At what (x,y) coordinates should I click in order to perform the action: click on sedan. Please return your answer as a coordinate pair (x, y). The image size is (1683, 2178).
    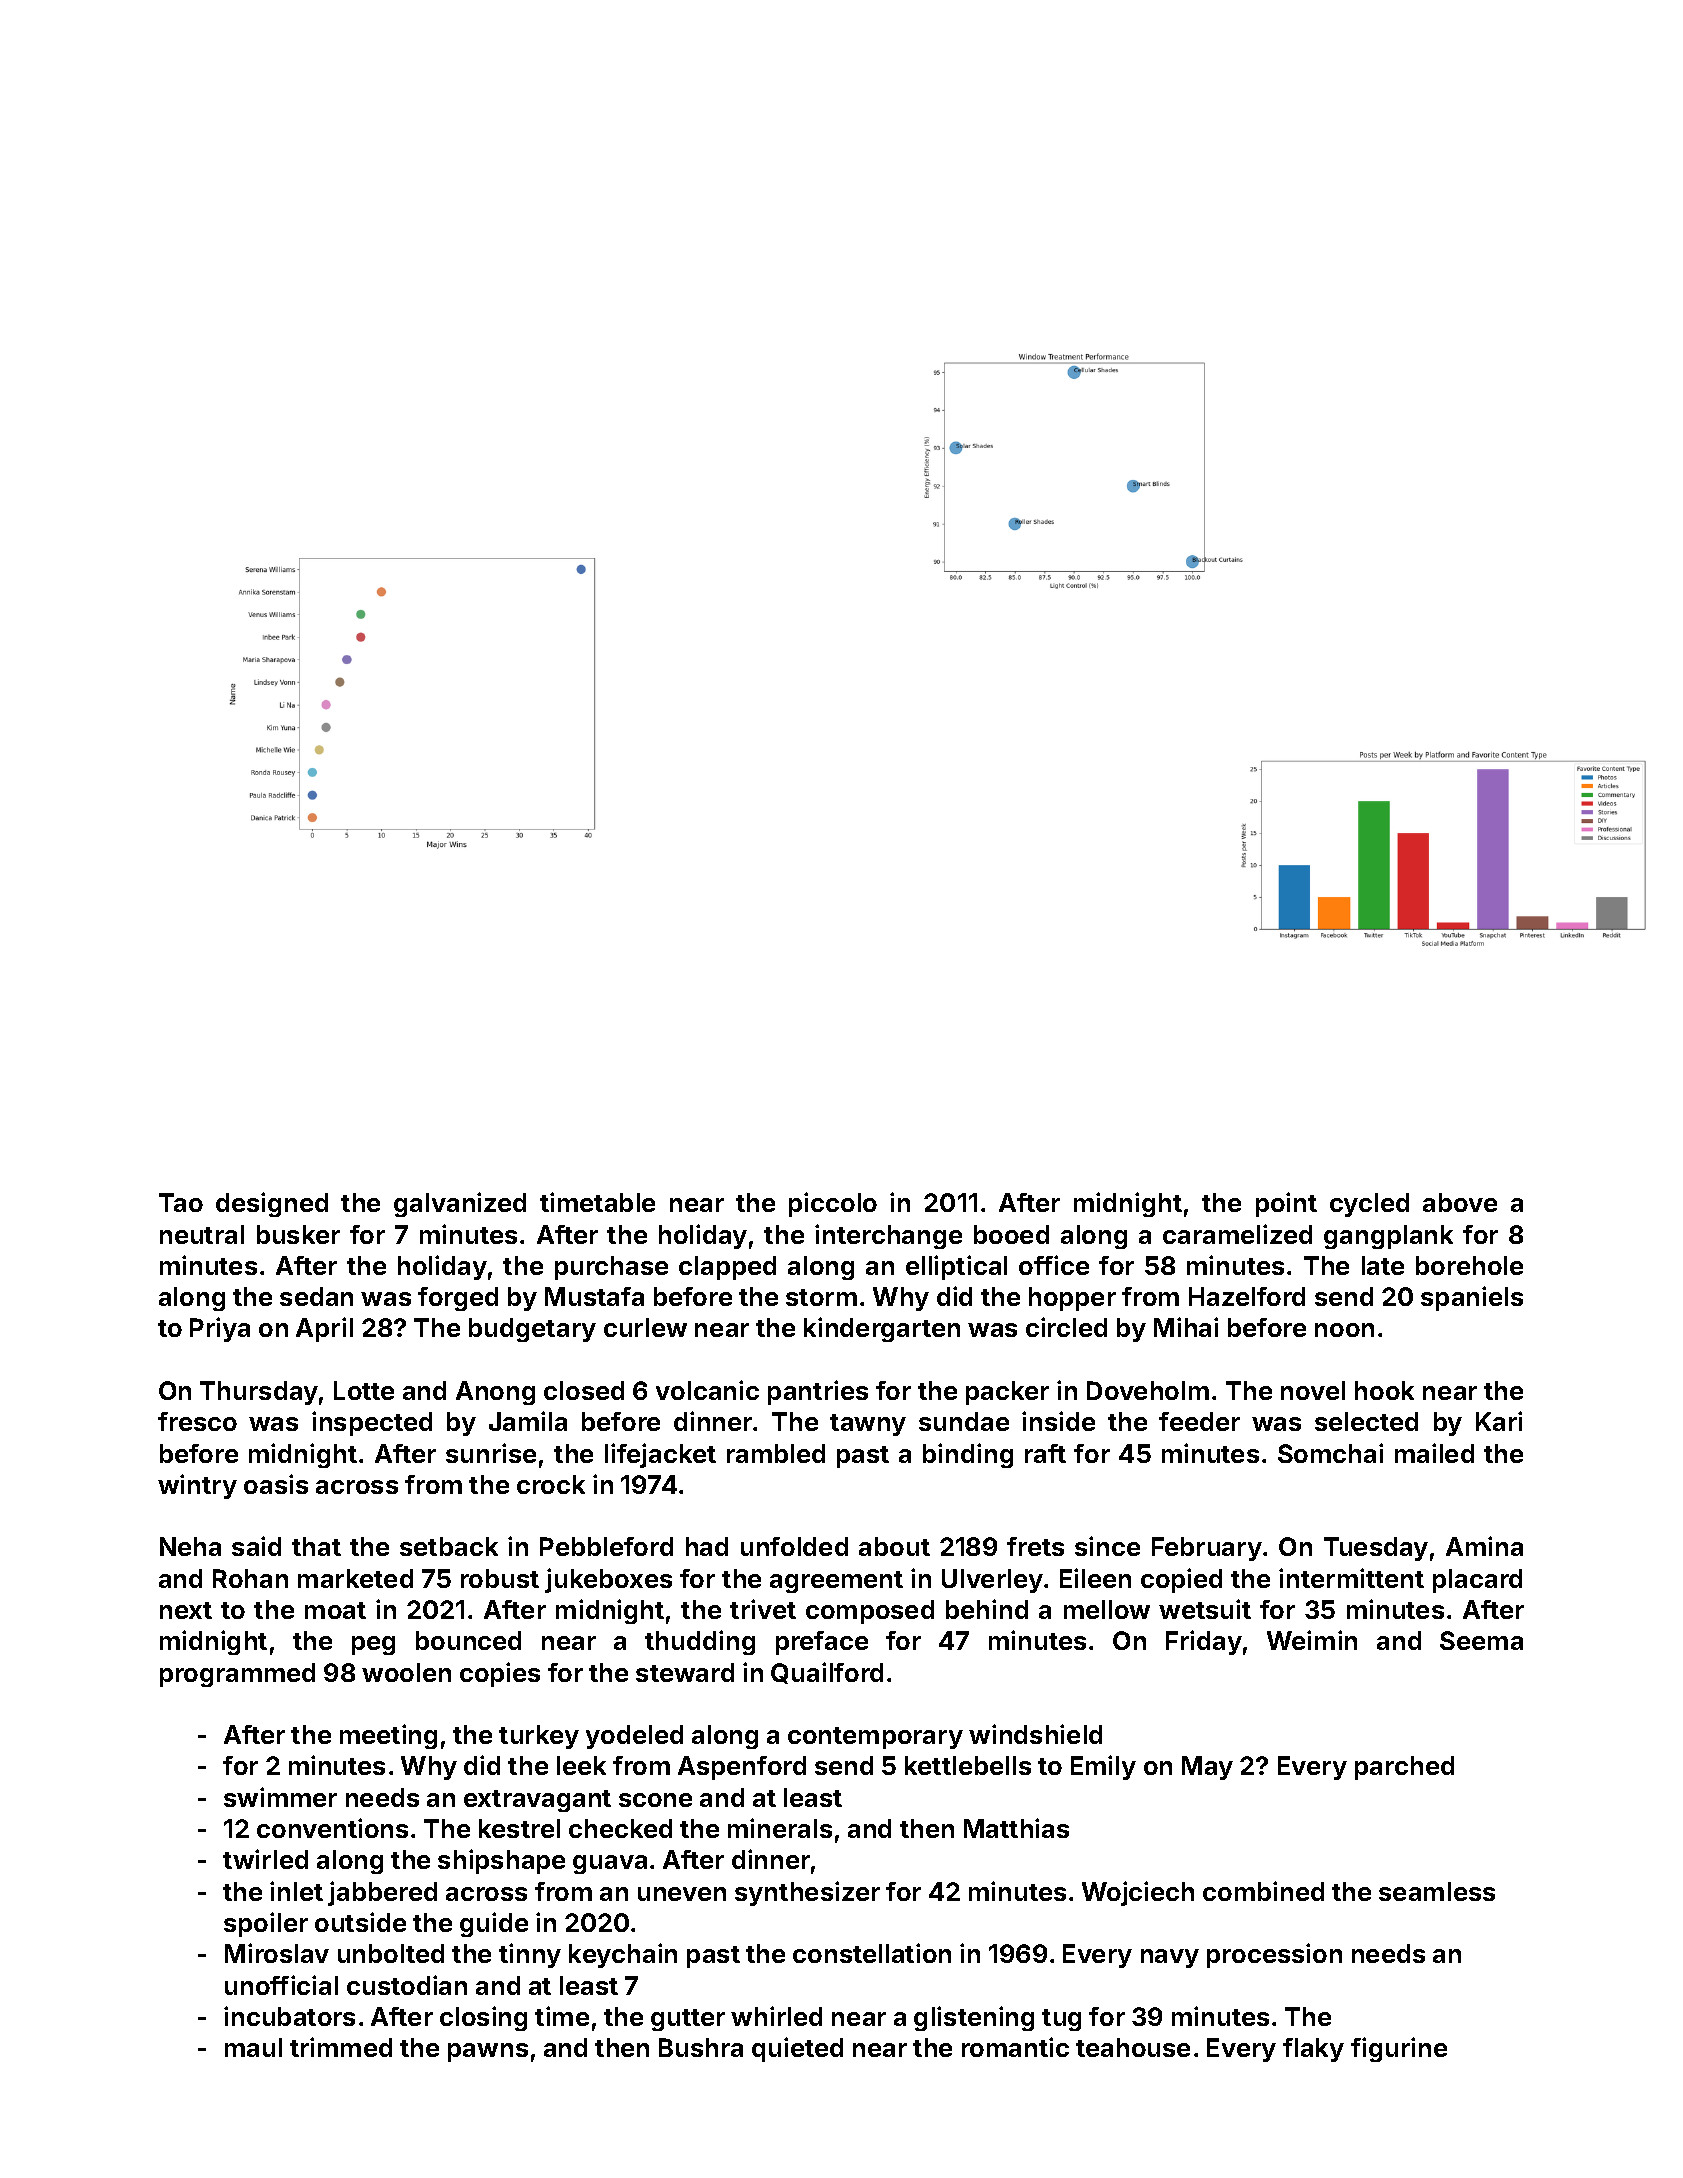
    Looking at the image, I should click on (316, 1296).
